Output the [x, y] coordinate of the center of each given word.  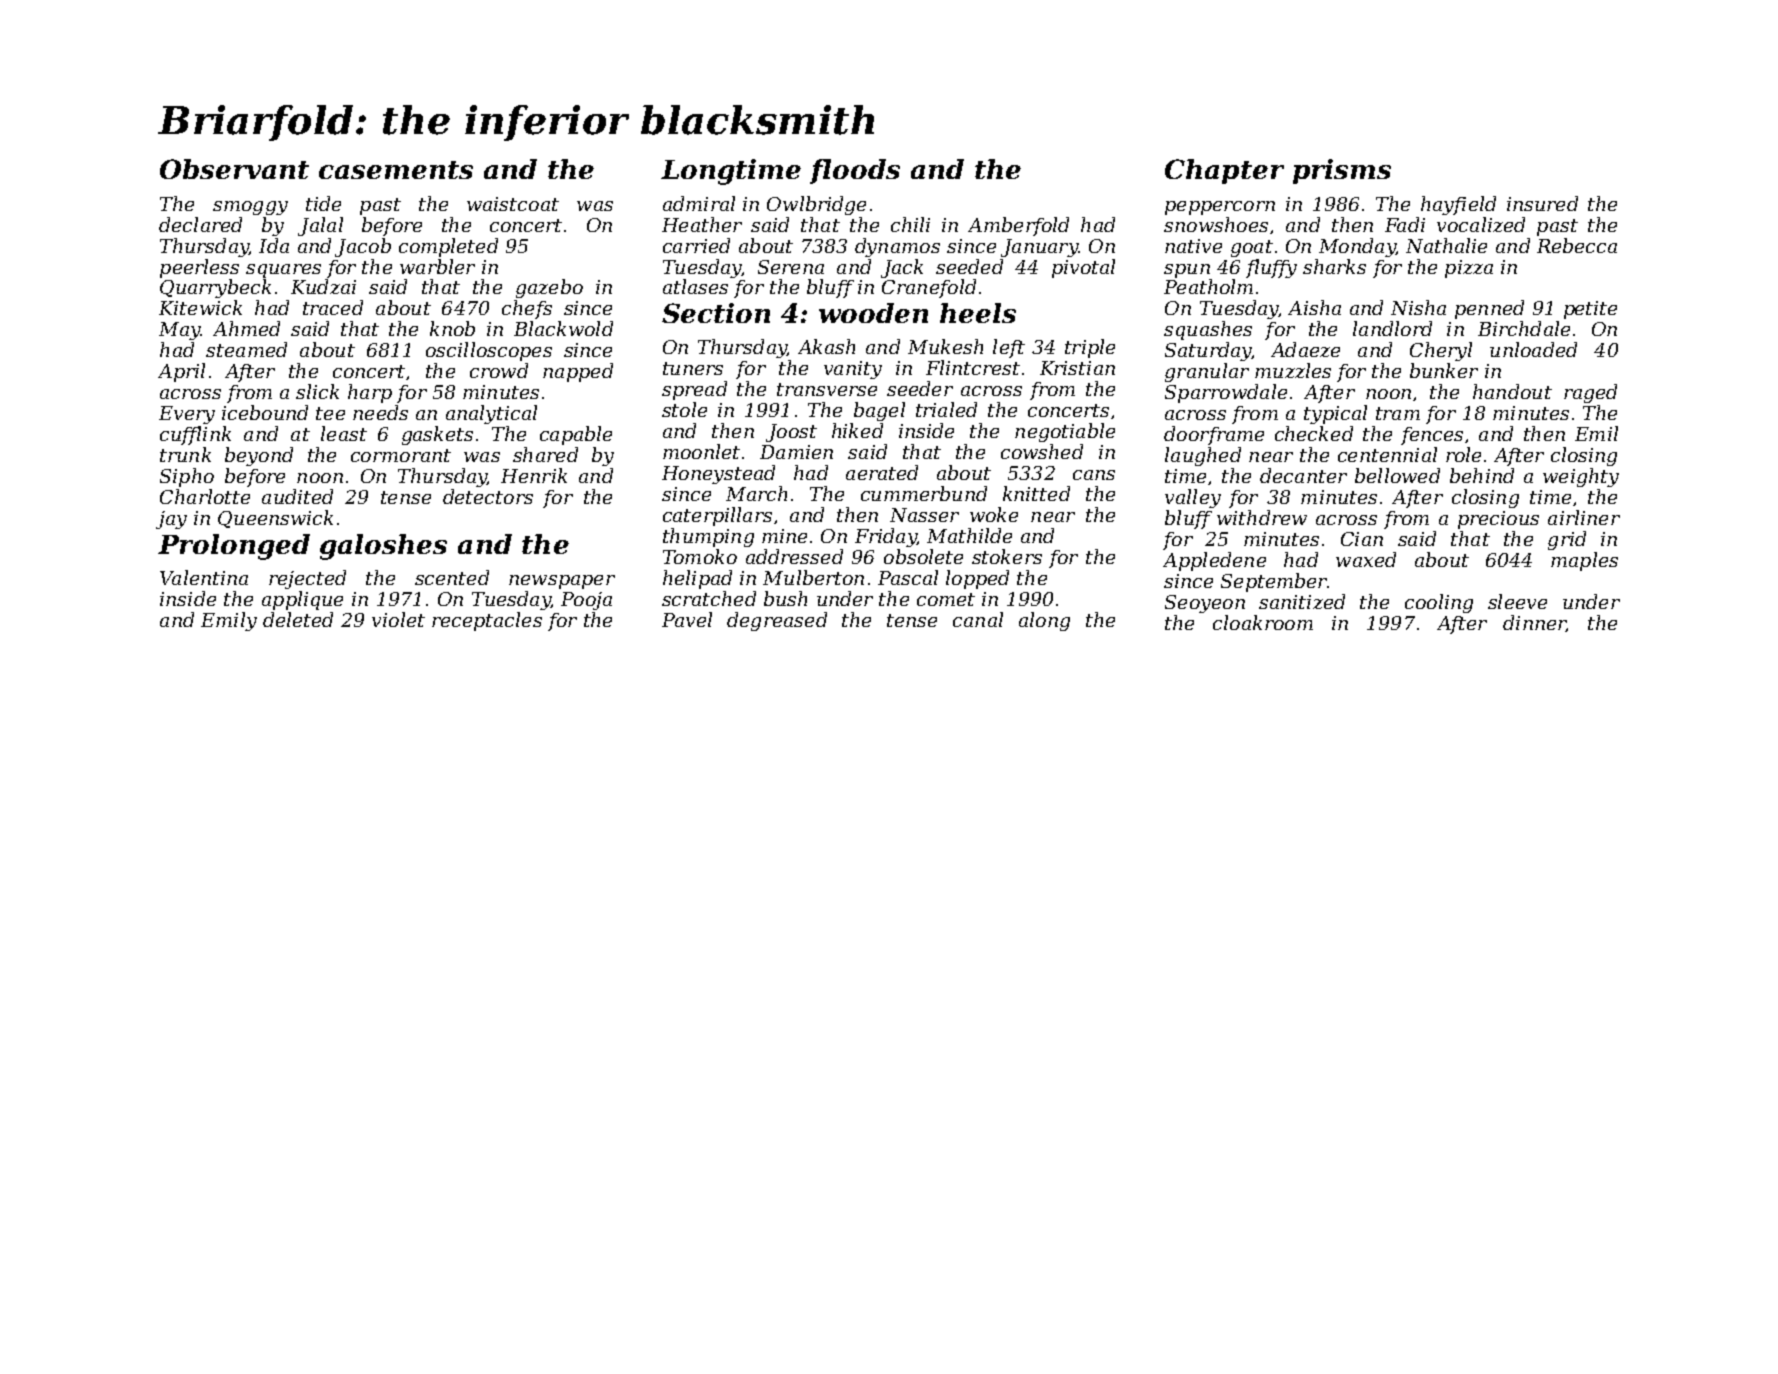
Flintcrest [973, 367]
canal [978, 619]
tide [323, 203]
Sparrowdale [1226, 393]
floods [855, 171]
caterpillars [717, 516]
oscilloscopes [489, 351]
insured [1542, 203]
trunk [185, 454]
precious [1498, 520]
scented [452, 577]
